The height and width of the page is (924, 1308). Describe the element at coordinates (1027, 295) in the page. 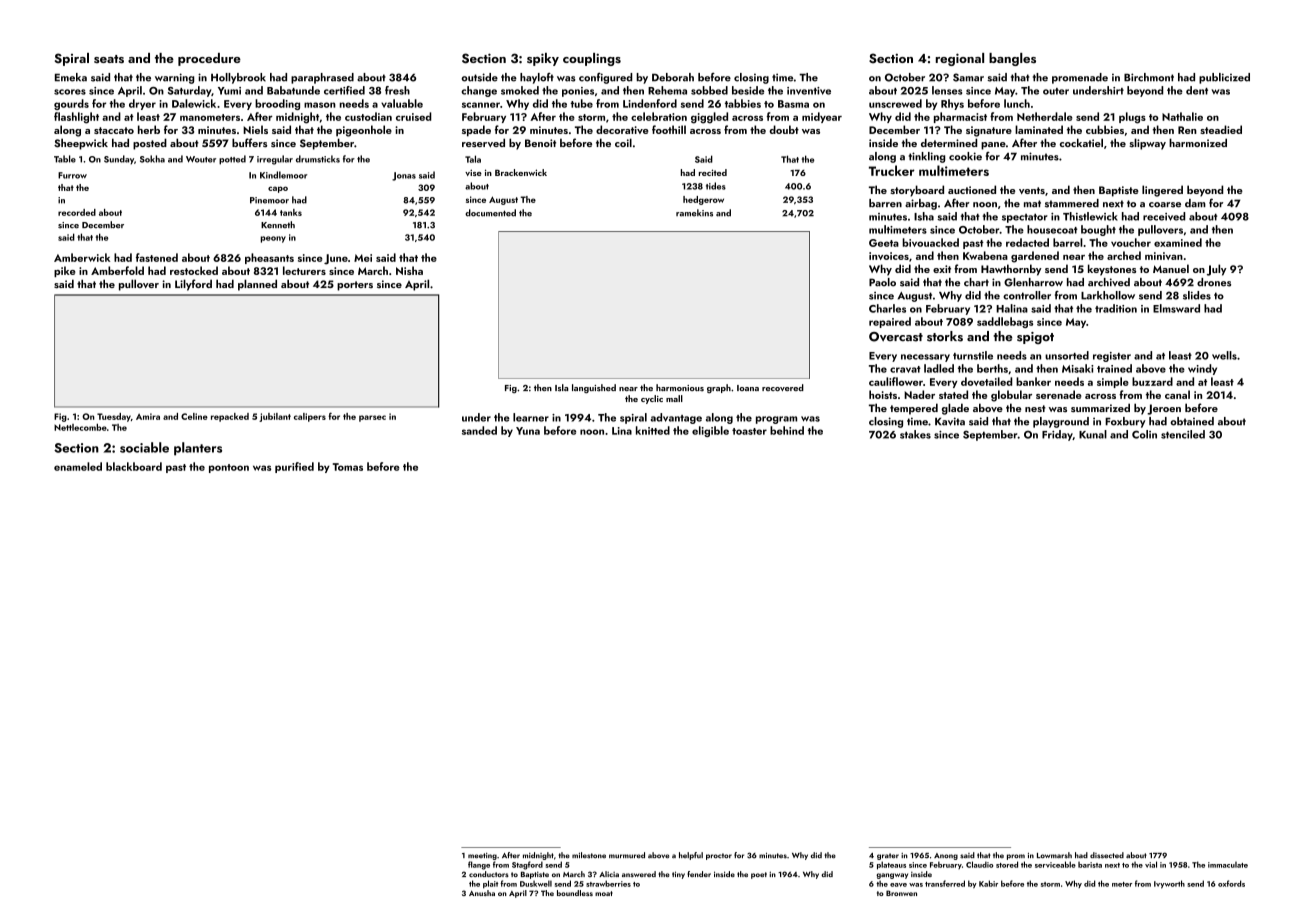

I see `controller` at that location.
